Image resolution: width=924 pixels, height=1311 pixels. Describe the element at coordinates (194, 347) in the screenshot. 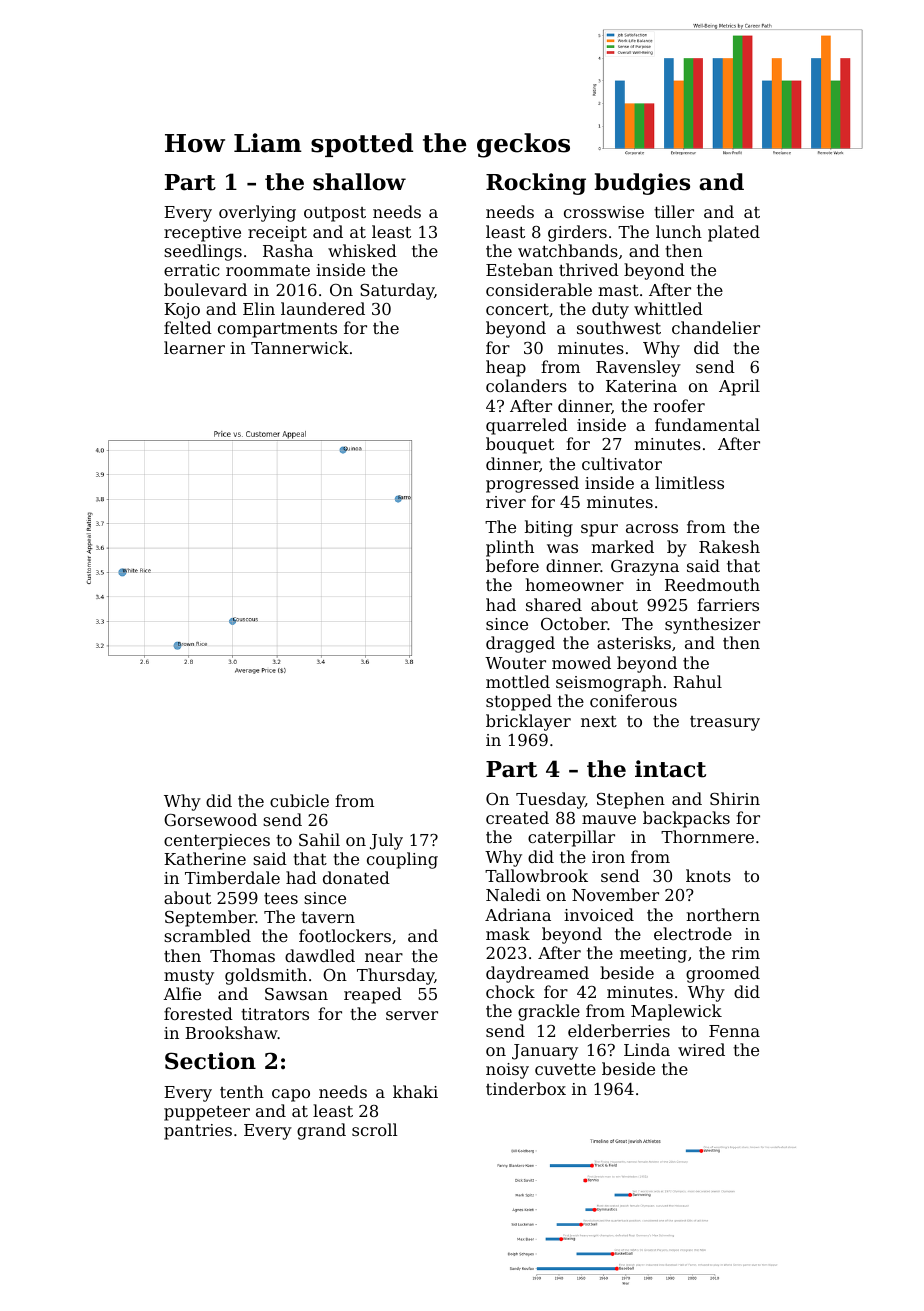

I see `learner` at that location.
